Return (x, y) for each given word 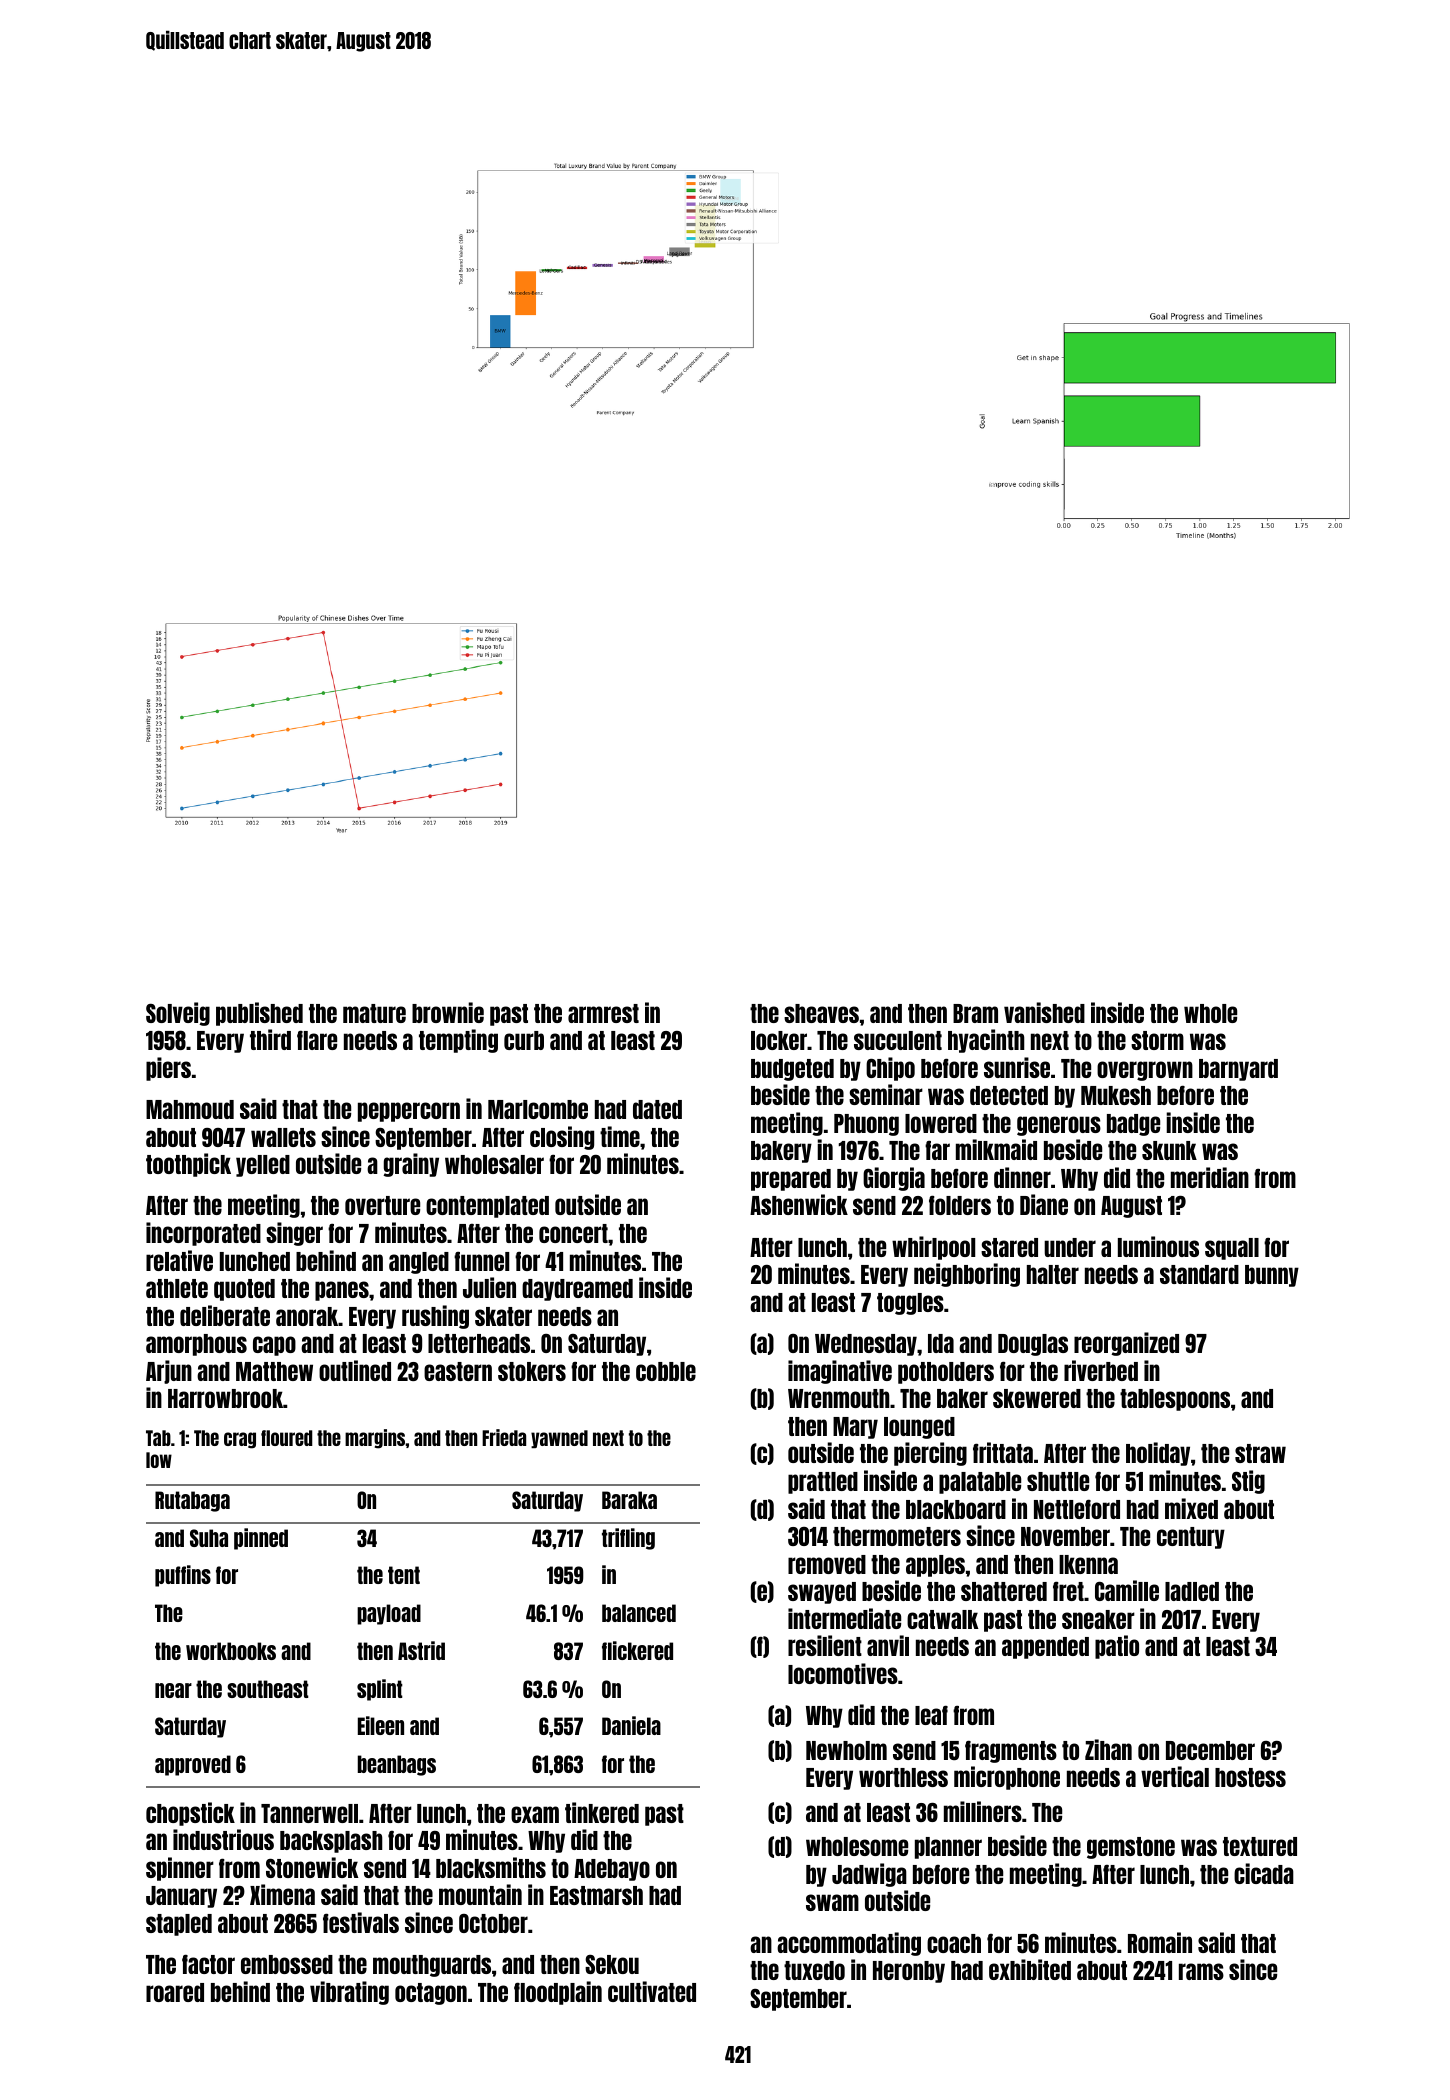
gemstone (1131, 1848)
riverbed (1101, 1370)
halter (1053, 1274)
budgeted (792, 1070)
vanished (1044, 1012)
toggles (910, 1304)
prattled (823, 1483)
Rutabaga (192, 1501)
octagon (431, 1994)
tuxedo (814, 1970)
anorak (307, 1316)
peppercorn (409, 1112)
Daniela (631, 1725)
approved (193, 1765)
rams (1201, 1971)
